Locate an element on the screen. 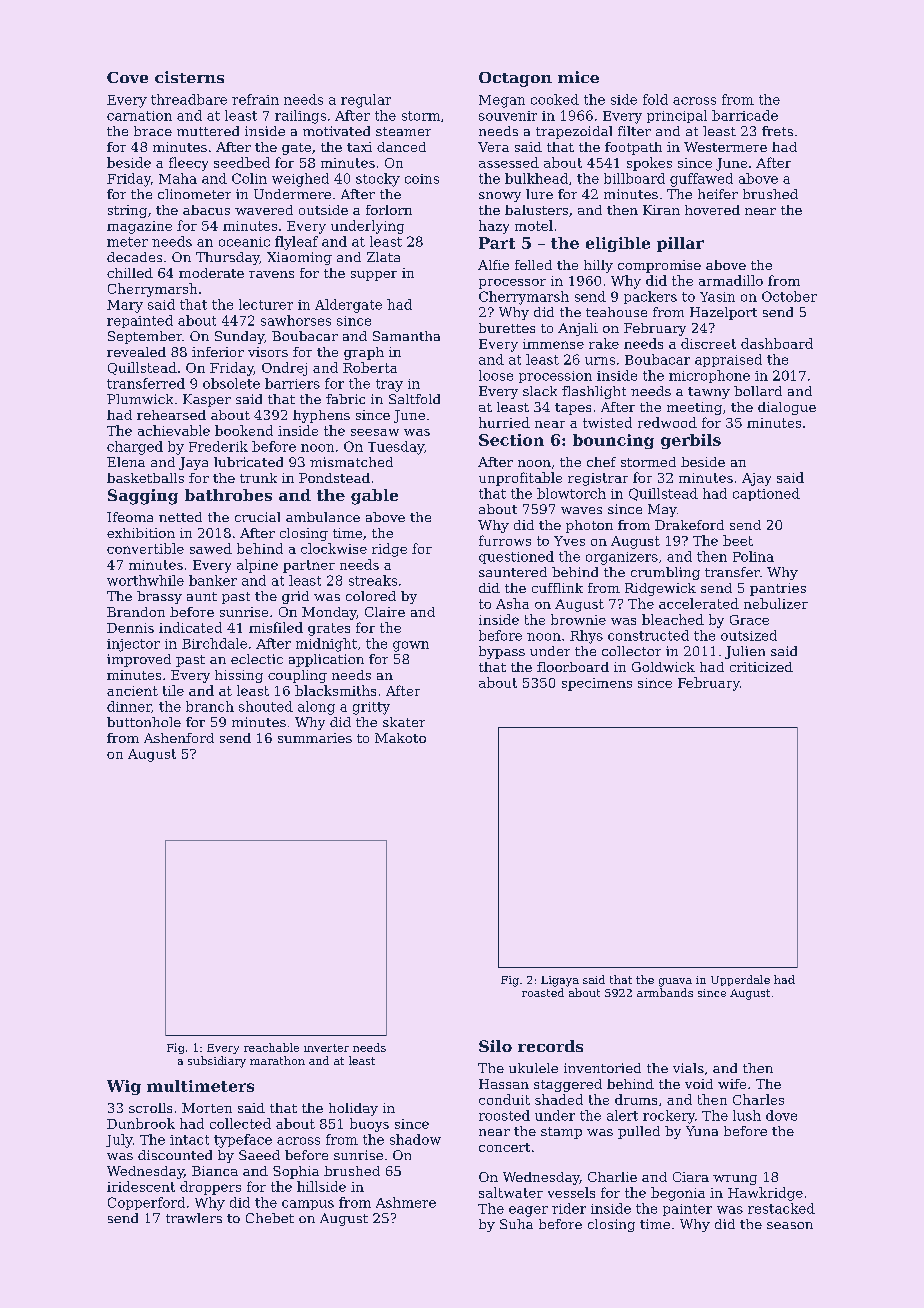 The image size is (924, 1308). iridescent is located at coordinates (141, 1186).
